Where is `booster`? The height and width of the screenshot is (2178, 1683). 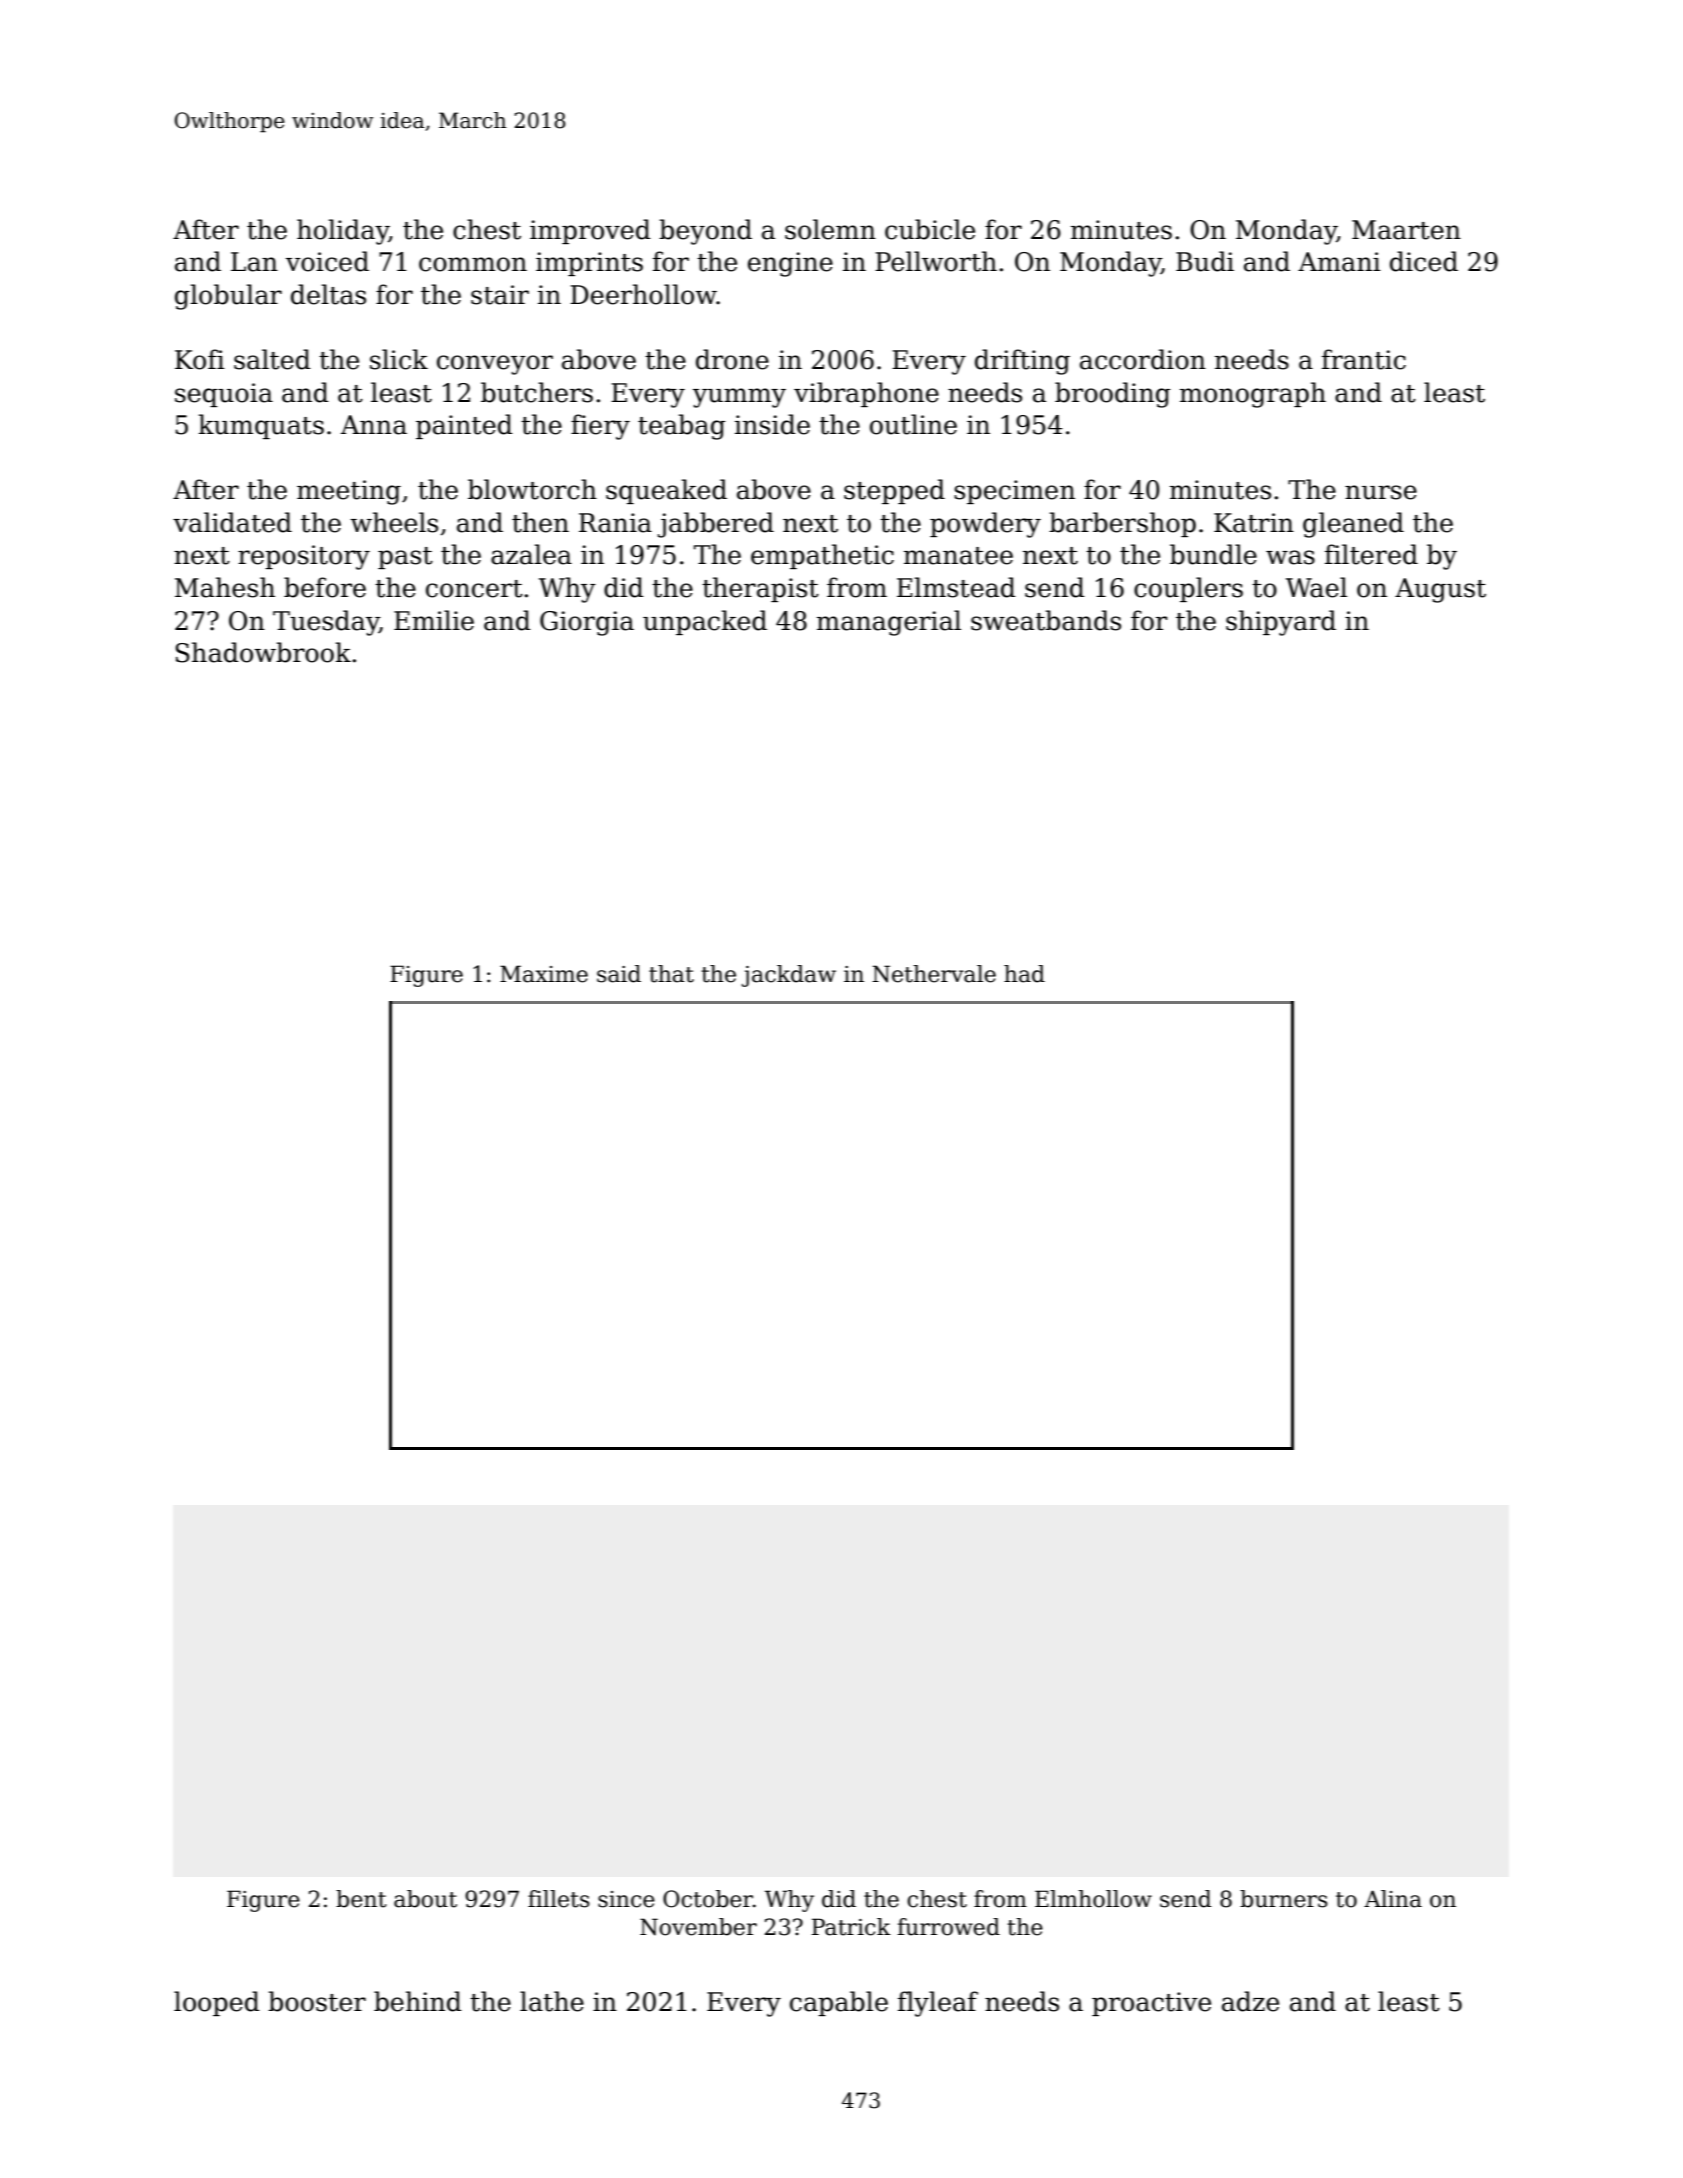
booster is located at coordinates (317, 2001).
